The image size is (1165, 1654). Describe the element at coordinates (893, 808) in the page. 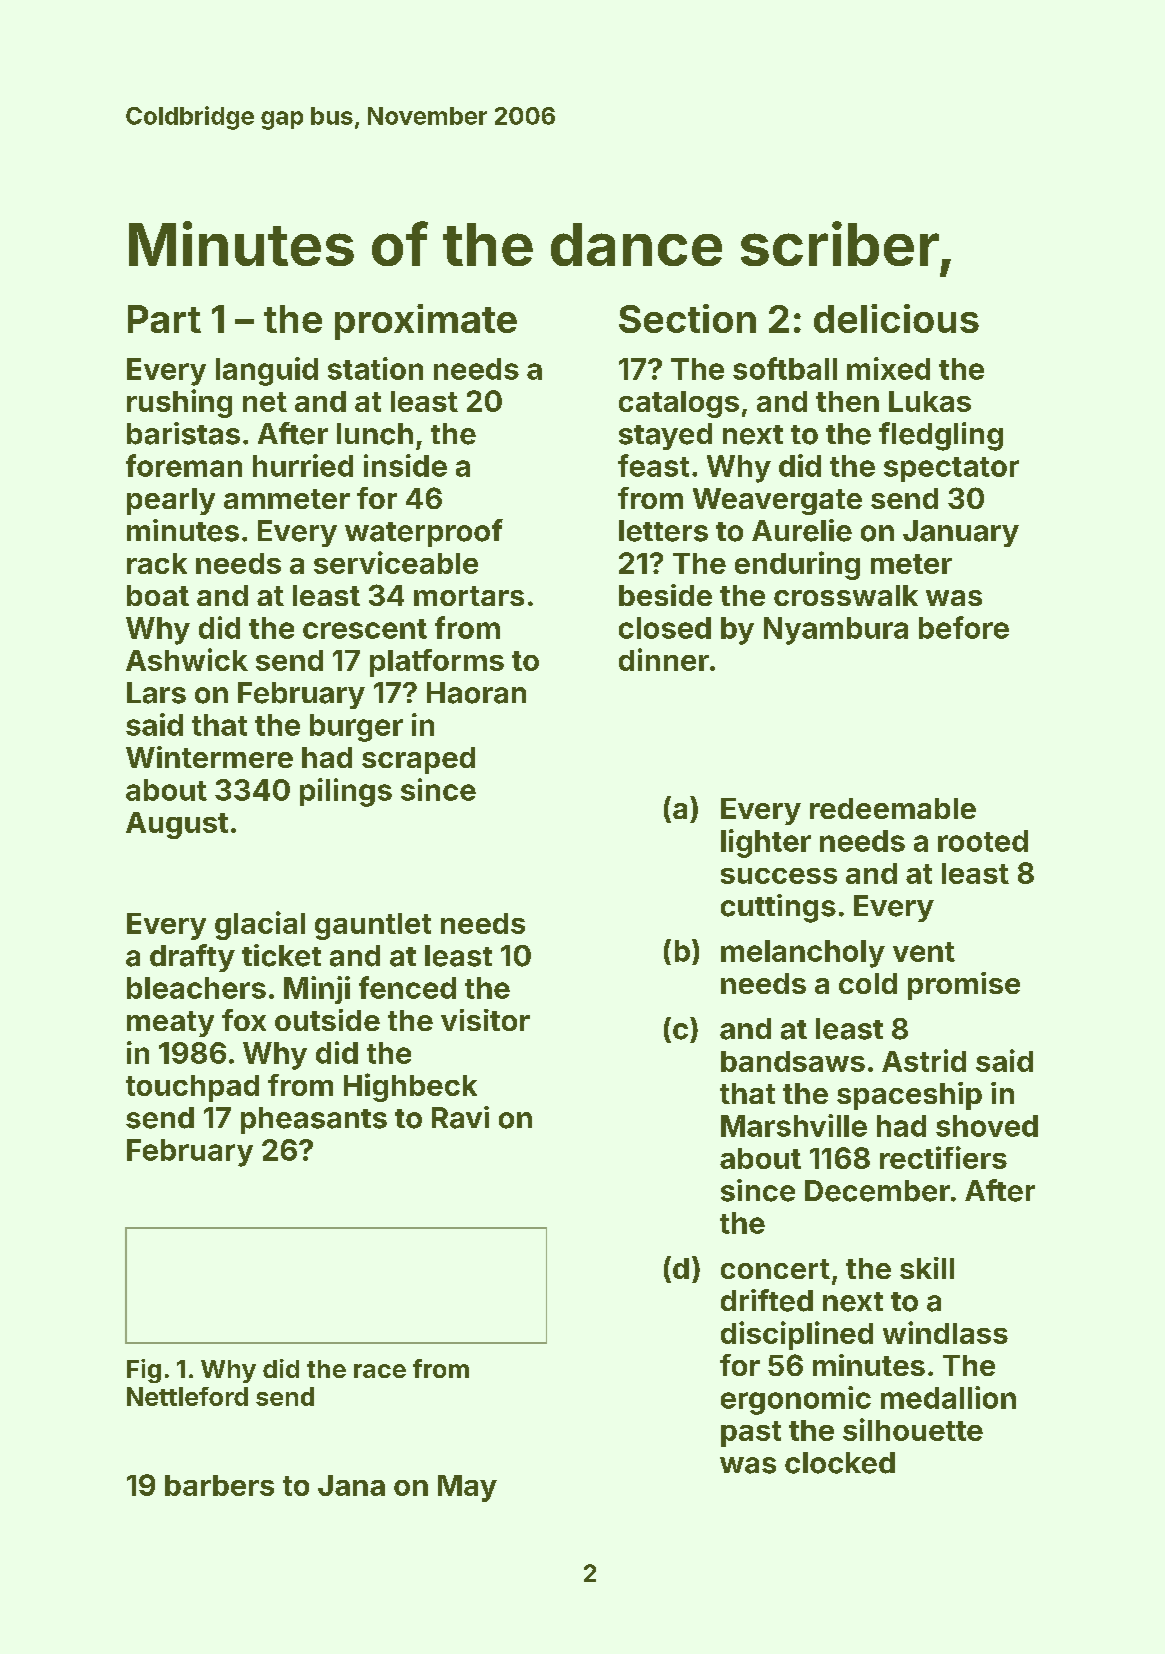

I see `redeemable` at that location.
